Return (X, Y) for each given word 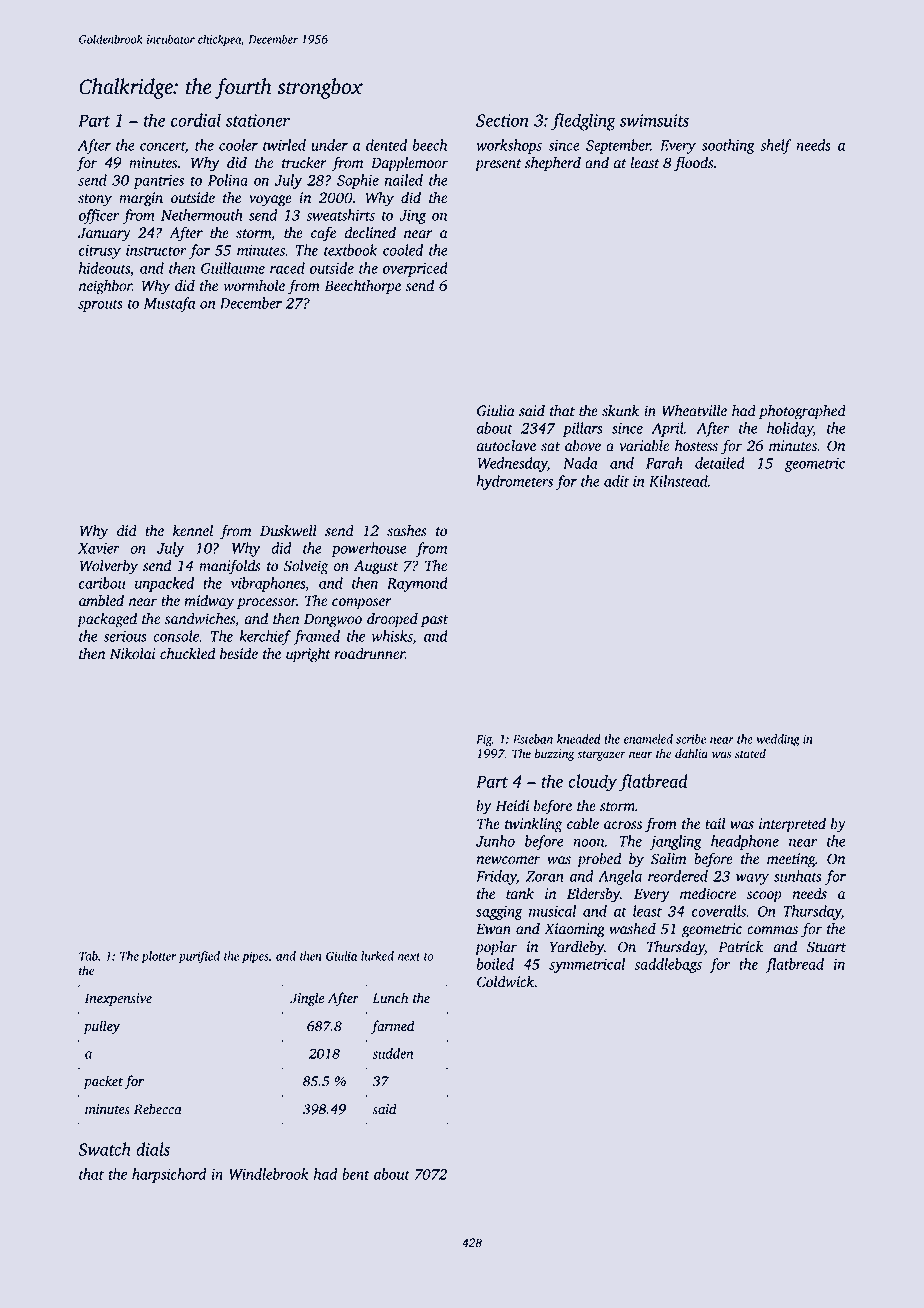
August (376, 567)
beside (239, 654)
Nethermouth (201, 215)
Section (502, 120)
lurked (377, 956)
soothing (728, 146)
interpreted (792, 825)
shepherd (553, 164)
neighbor (105, 287)
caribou (102, 583)
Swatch (104, 1149)
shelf (775, 146)
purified (199, 957)
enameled (648, 739)
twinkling (533, 825)
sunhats (797, 876)
